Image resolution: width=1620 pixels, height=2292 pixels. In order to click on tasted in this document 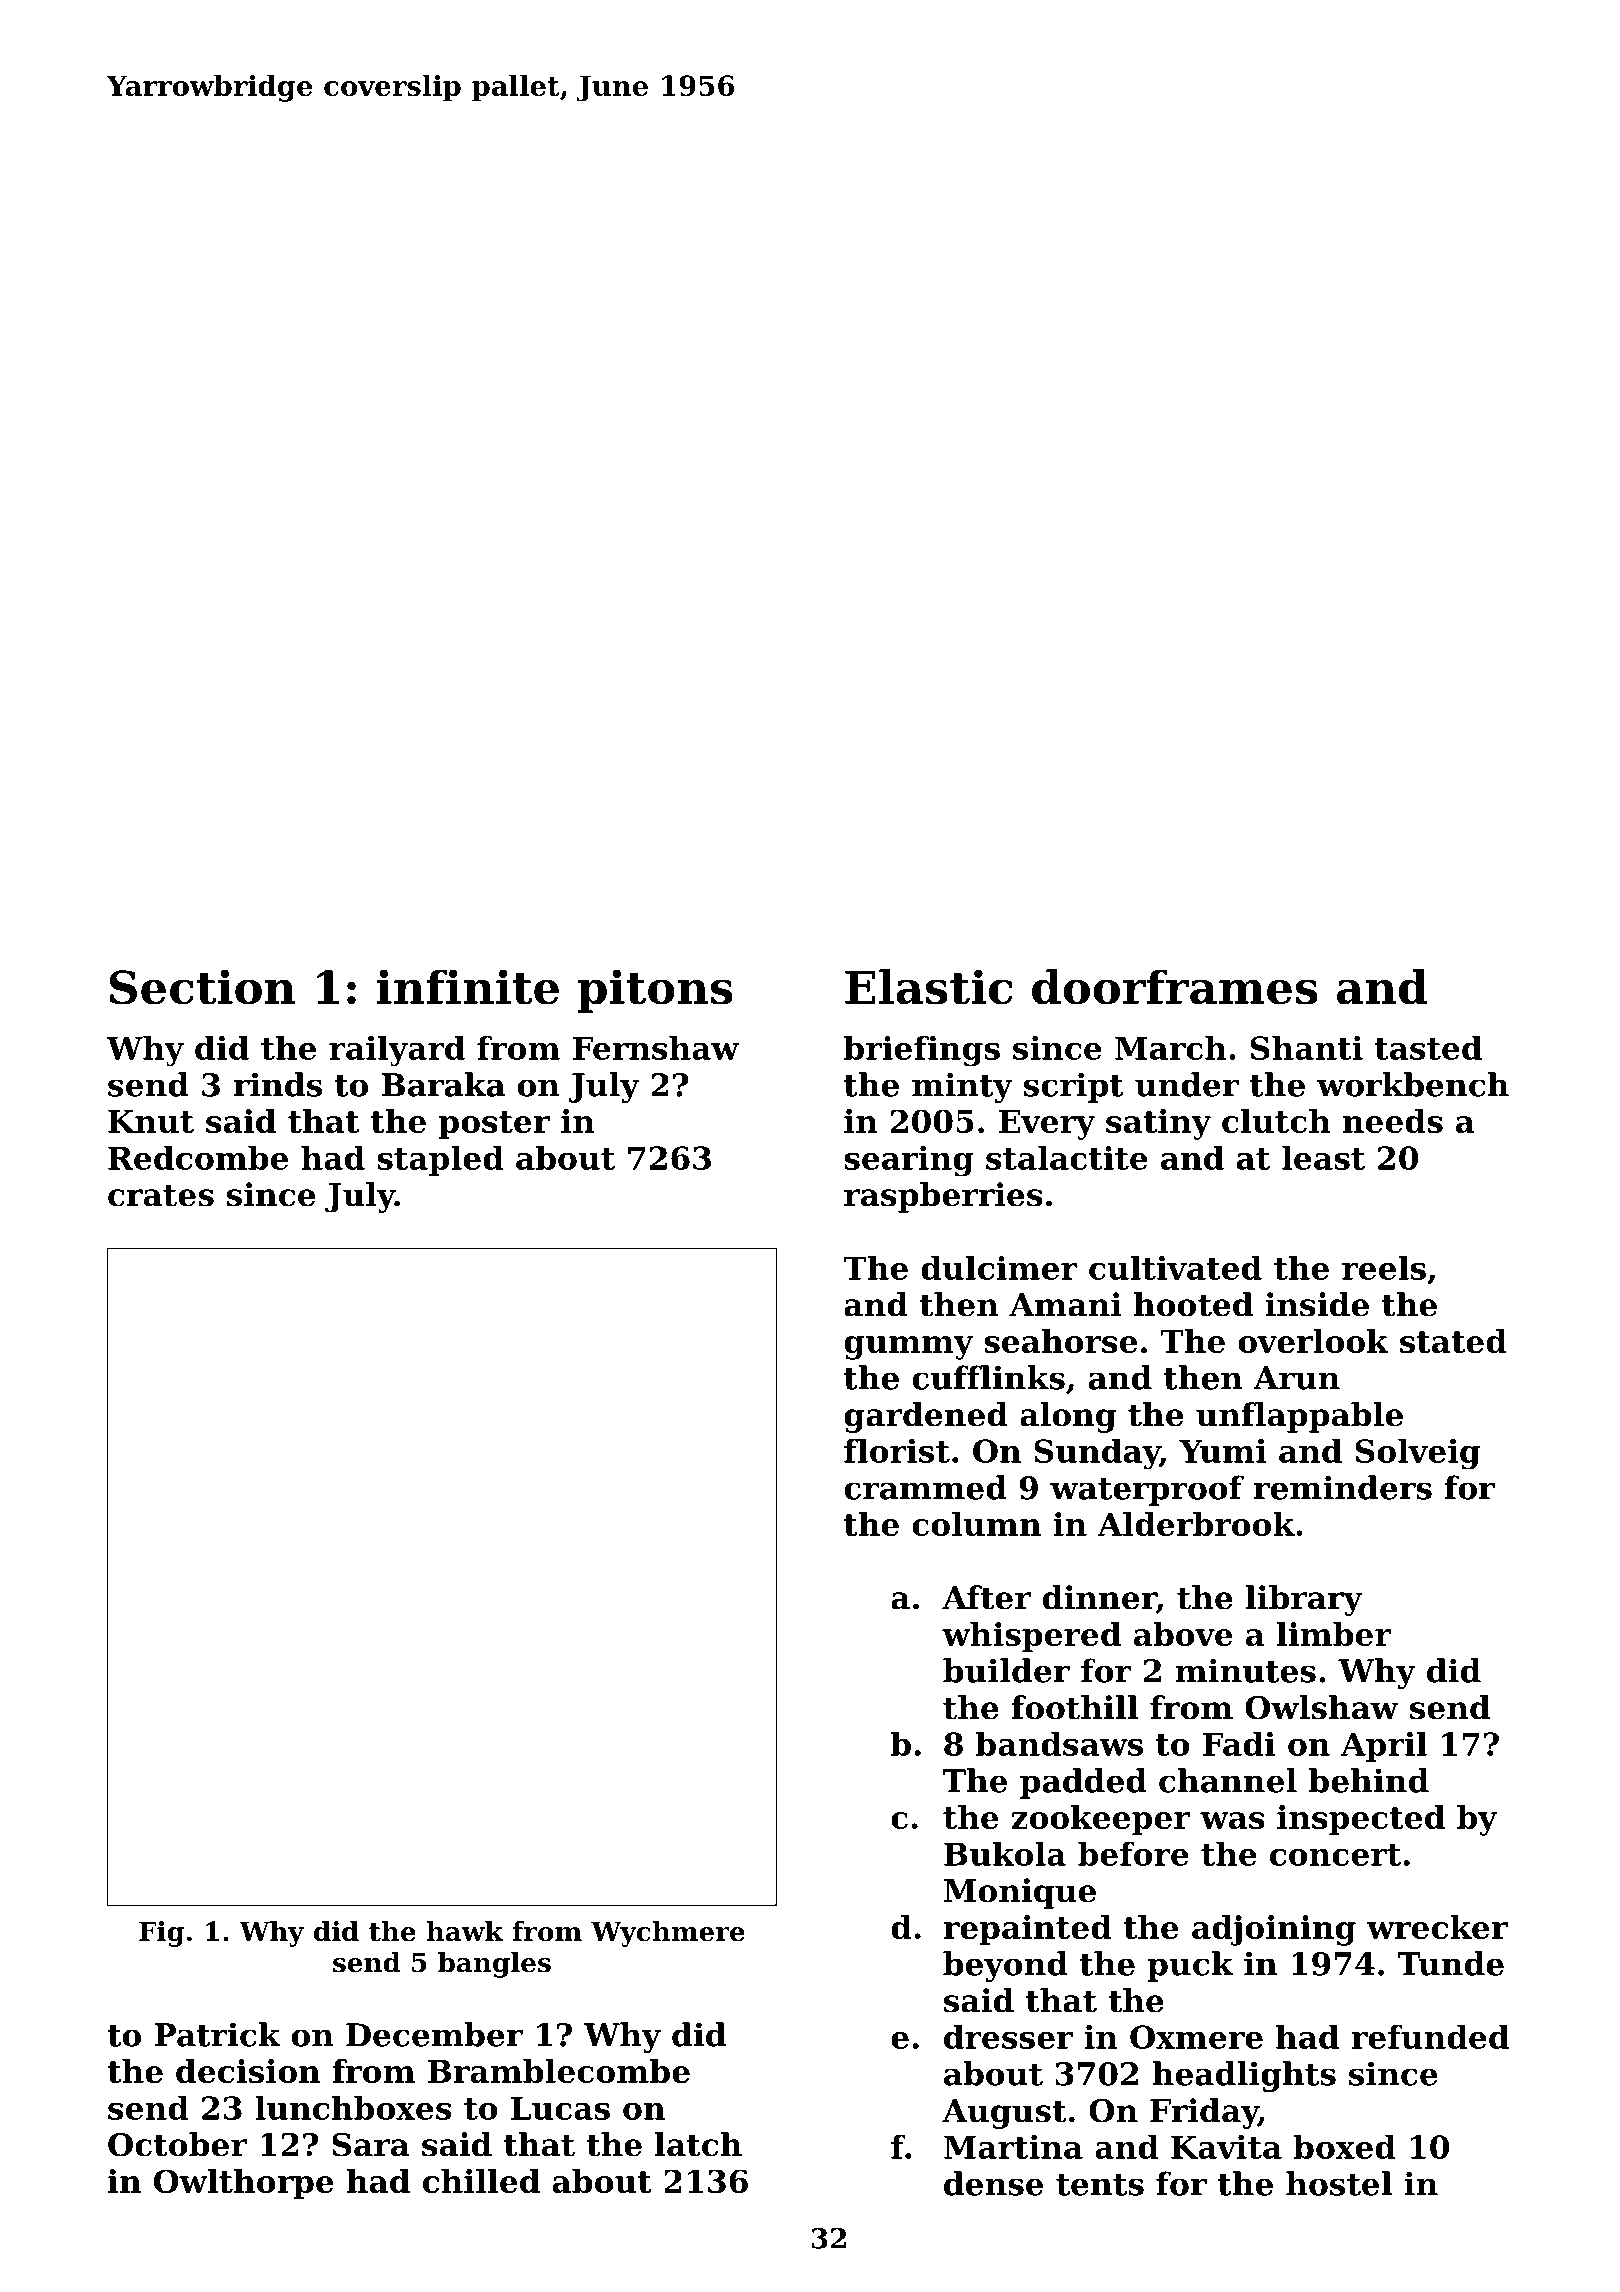, I will do `click(1428, 1048)`.
